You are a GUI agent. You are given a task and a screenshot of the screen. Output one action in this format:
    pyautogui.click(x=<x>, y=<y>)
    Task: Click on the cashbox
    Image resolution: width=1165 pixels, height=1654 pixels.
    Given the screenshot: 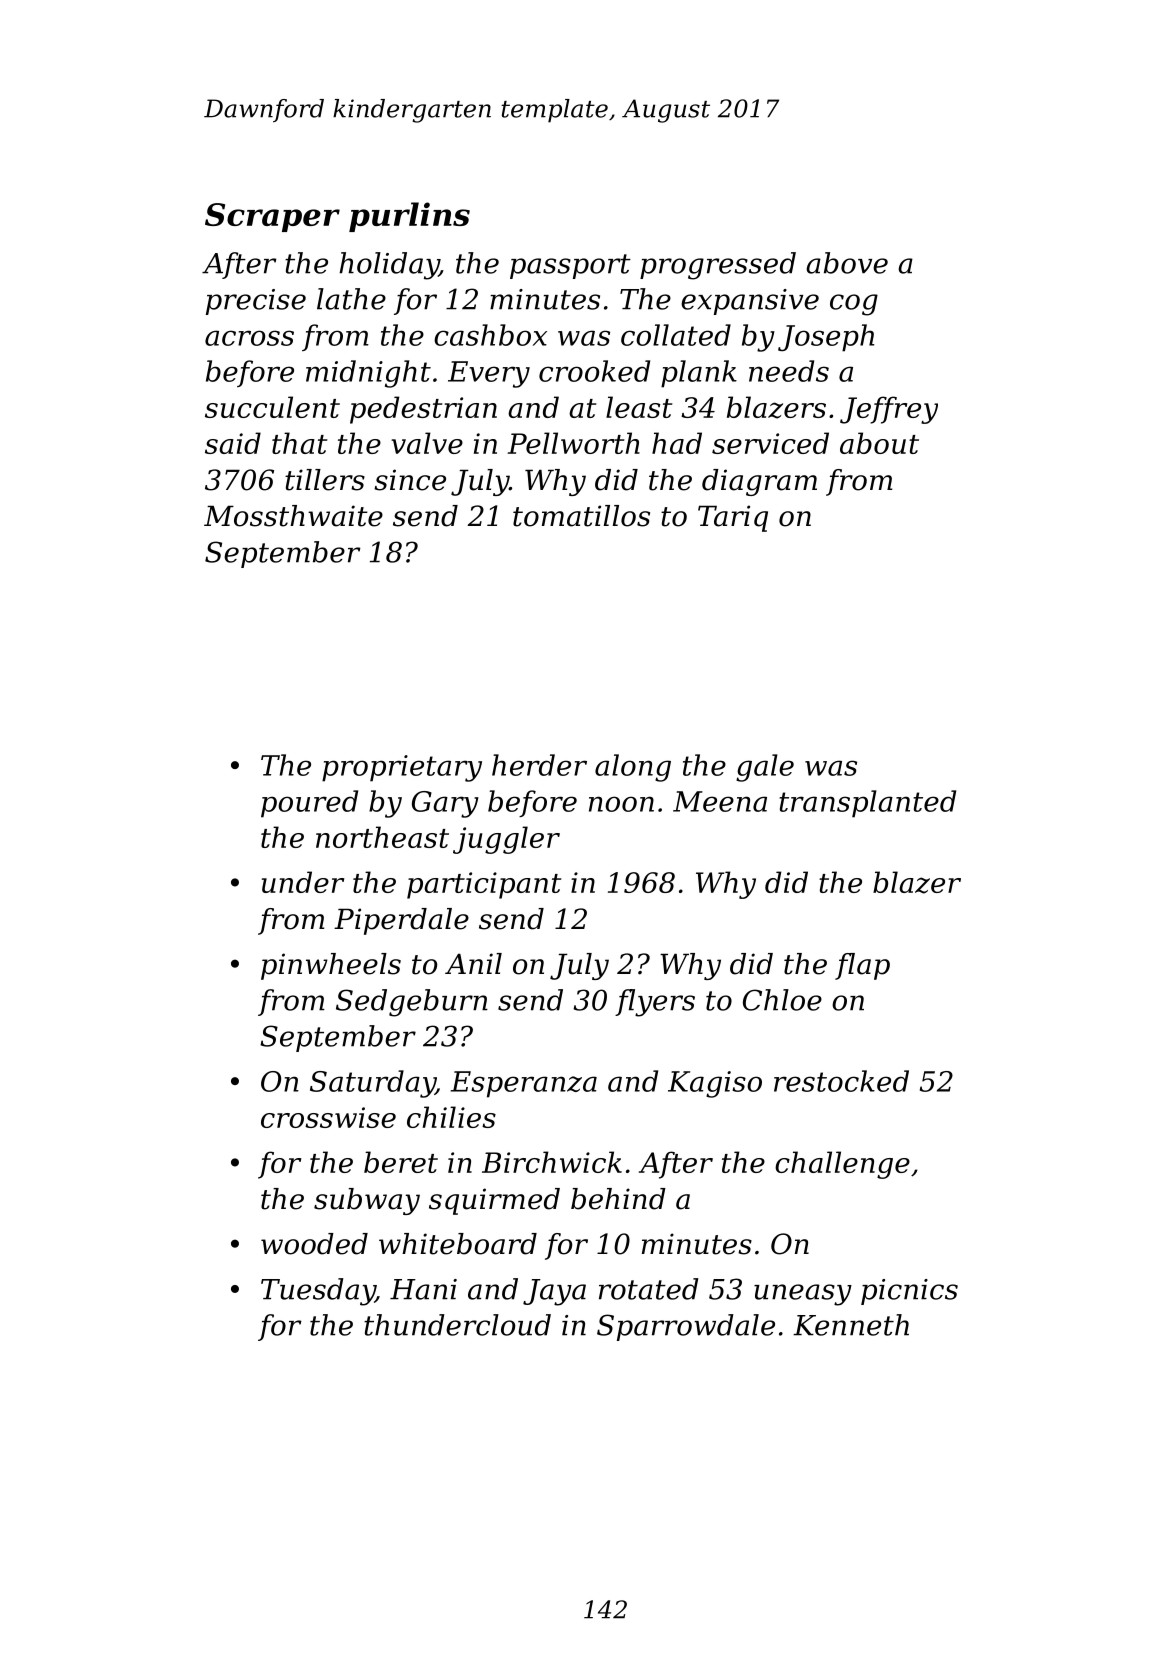 What is the action you would take?
    pyautogui.click(x=490, y=335)
